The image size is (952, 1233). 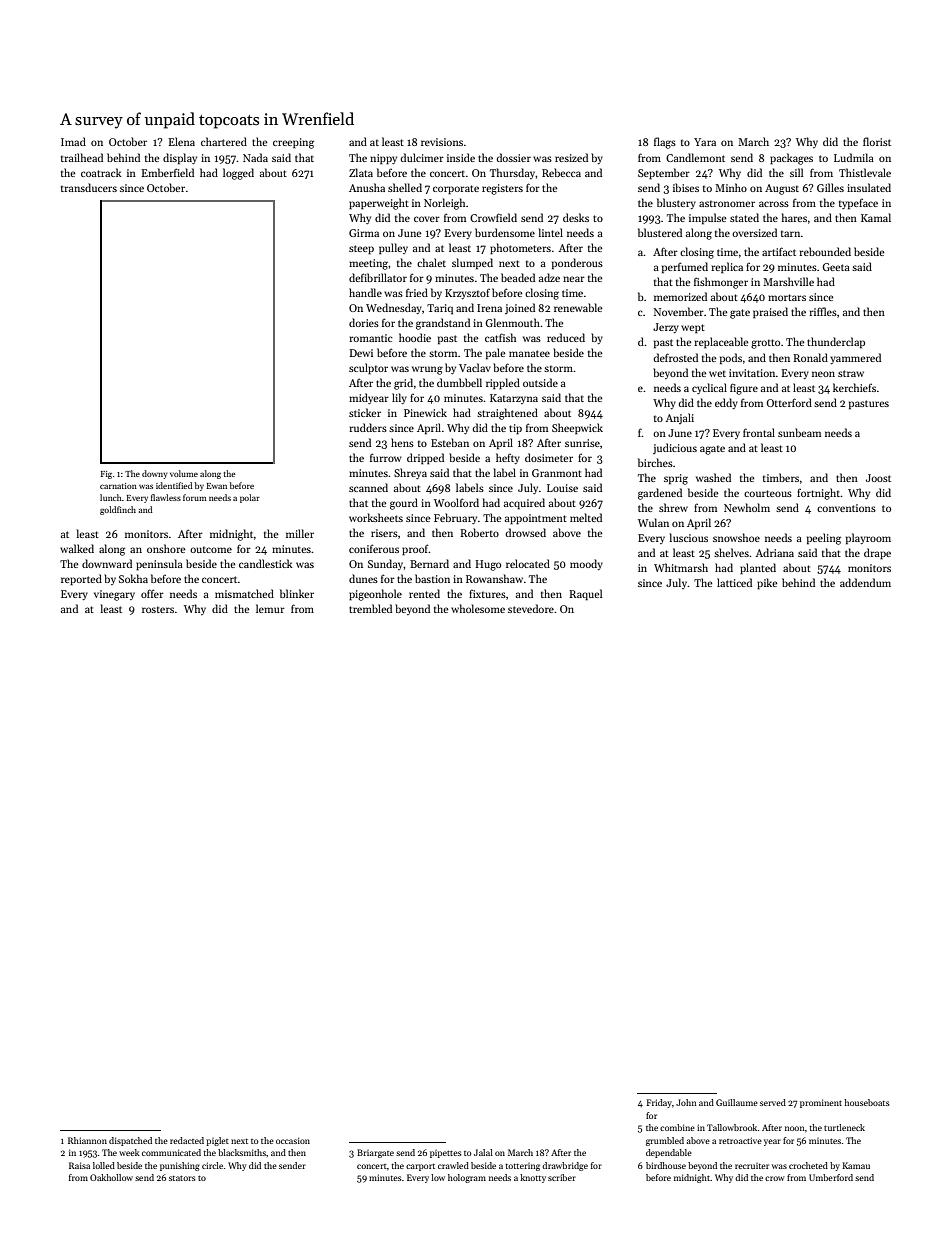 I want to click on manatee, so click(x=529, y=353).
